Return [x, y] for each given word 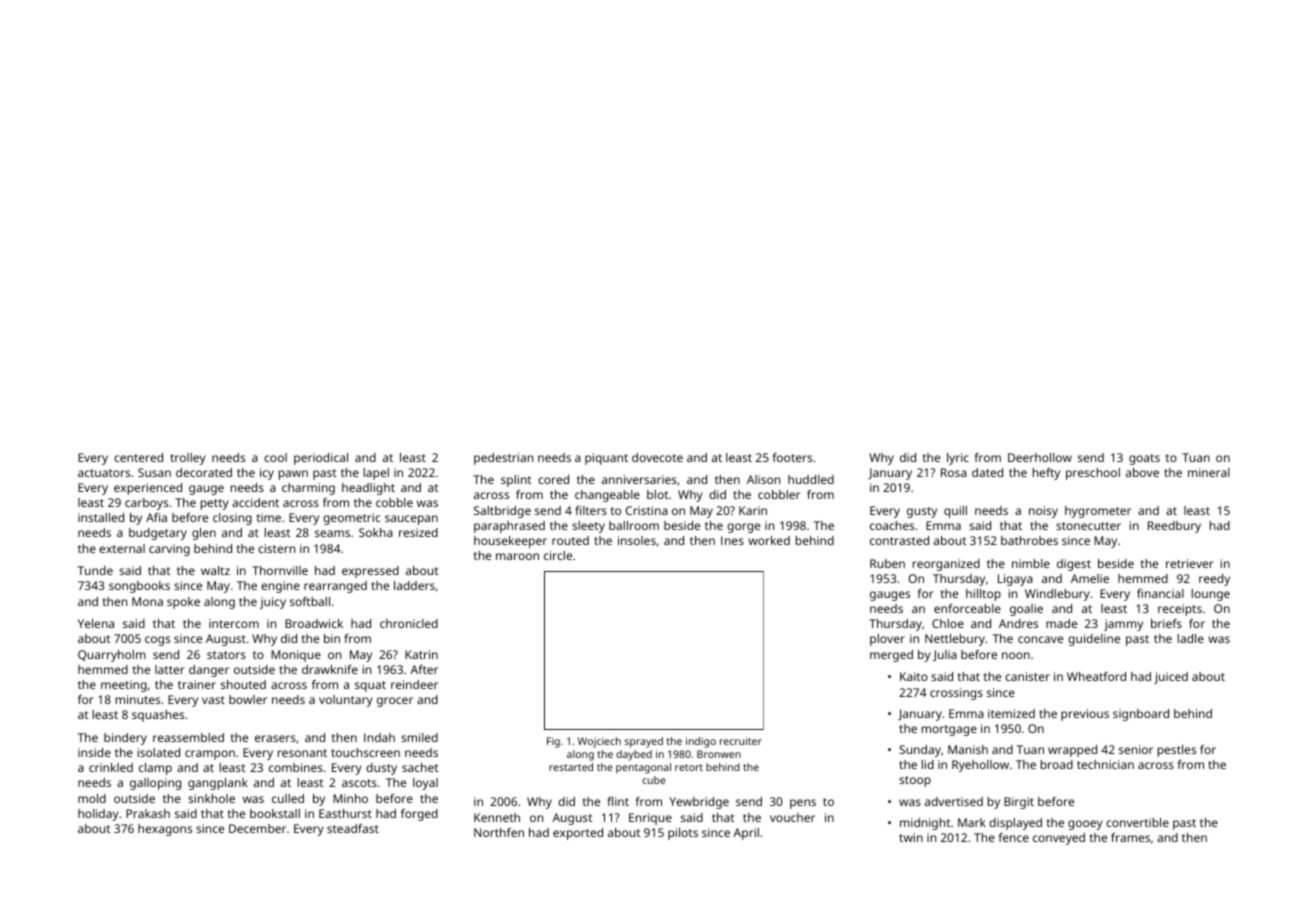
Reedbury [1174, 527]
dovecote [657, 457]
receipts [1180, 610]
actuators [104, 473]
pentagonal [643, 768]
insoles [637, 540]
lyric [958, 459]
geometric [351, 519]
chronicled [409, 623]
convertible [1137, 822]
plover [887, 640]
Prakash [148, 813]
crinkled [111, 767]
